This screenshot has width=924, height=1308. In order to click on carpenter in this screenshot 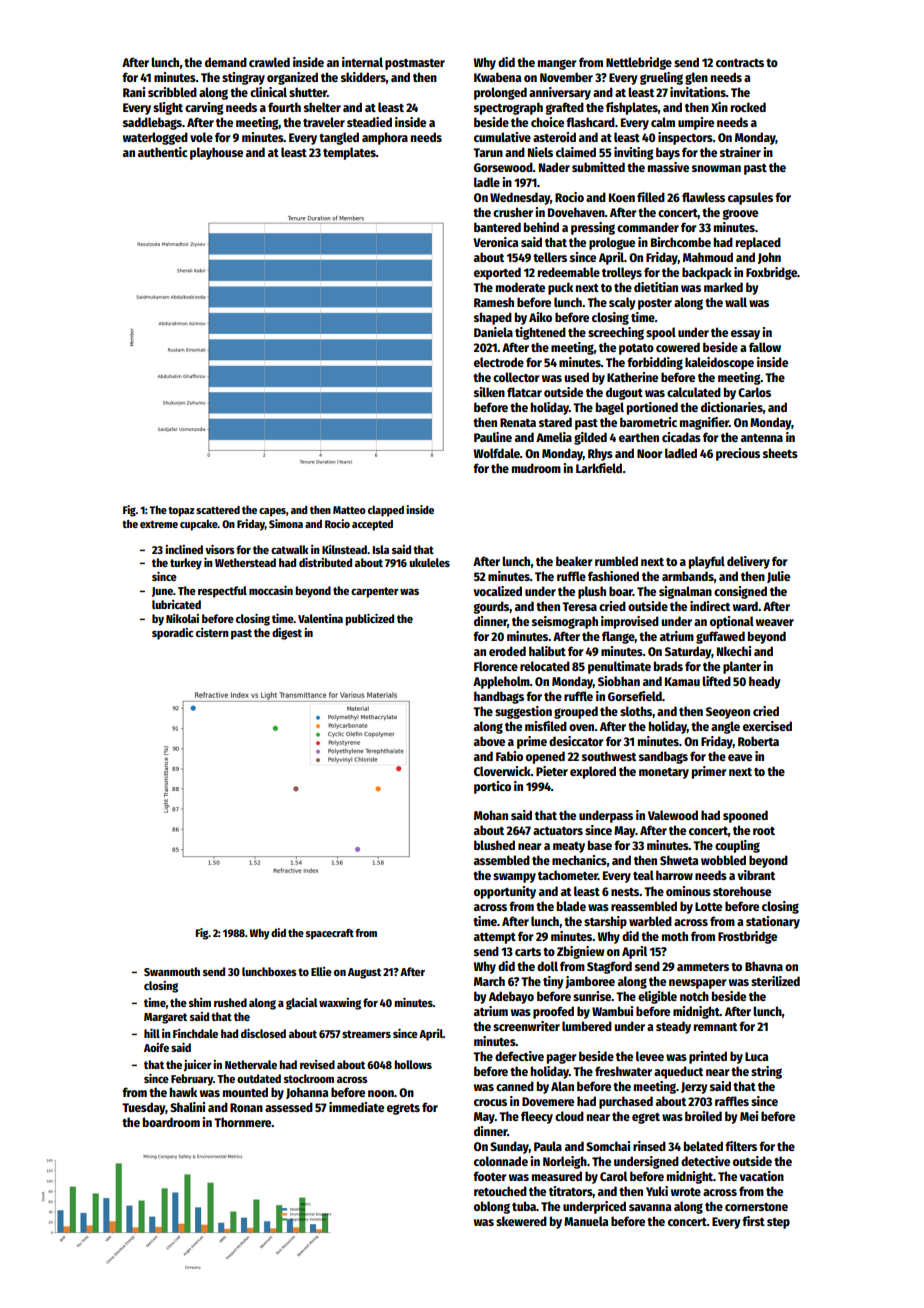, I will do `click(375, 592)`.
